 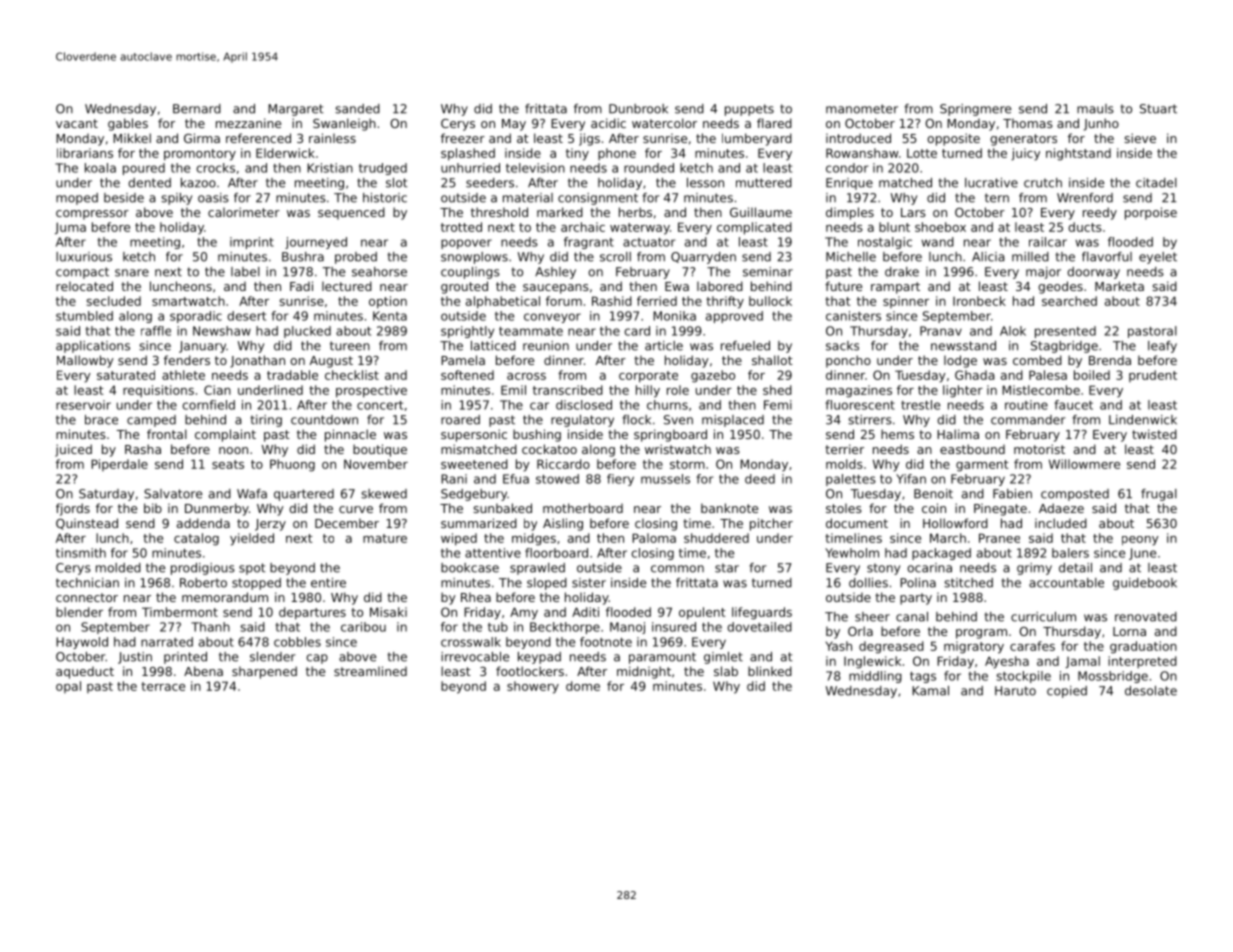 What do you see at coordinates (85, 361) in the document?
I see `Mallowby` at bounding box center [85, 361].
